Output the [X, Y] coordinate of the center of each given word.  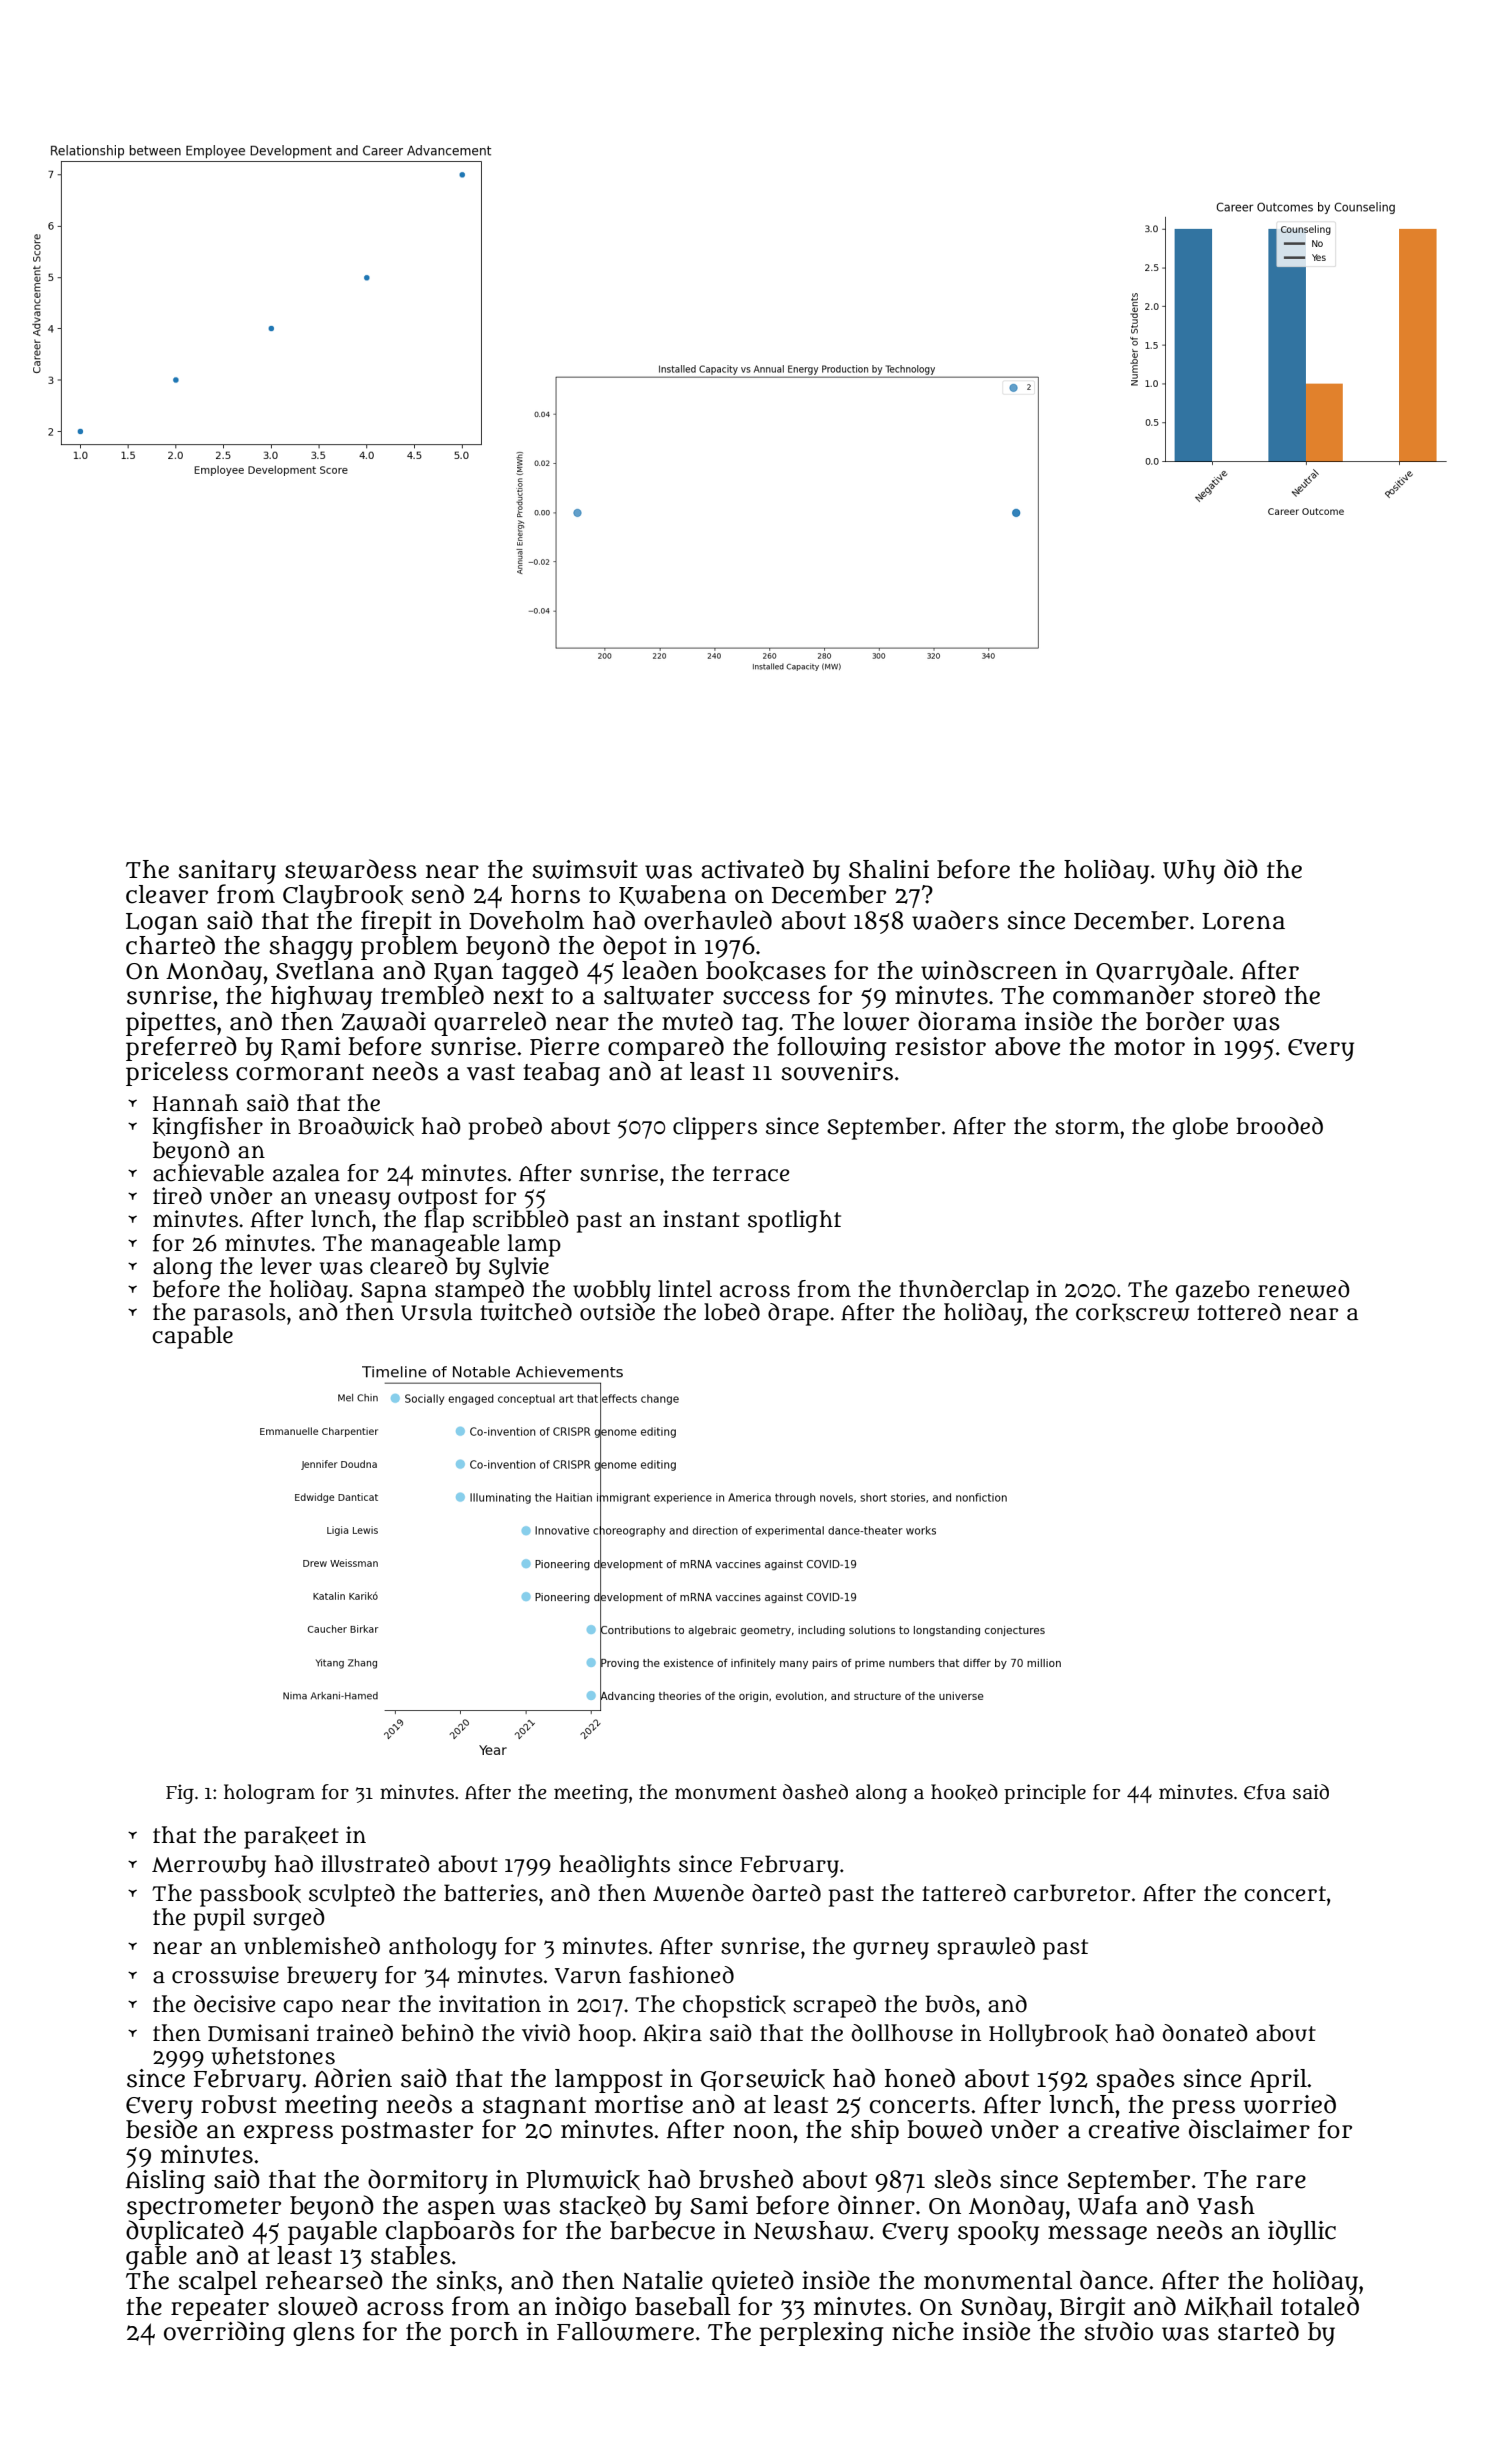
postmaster [407, 2133]
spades [1135, 2080]
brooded [1279, 1126]
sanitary [227, 872]
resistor [940, 1046]
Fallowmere [625, 2331]
